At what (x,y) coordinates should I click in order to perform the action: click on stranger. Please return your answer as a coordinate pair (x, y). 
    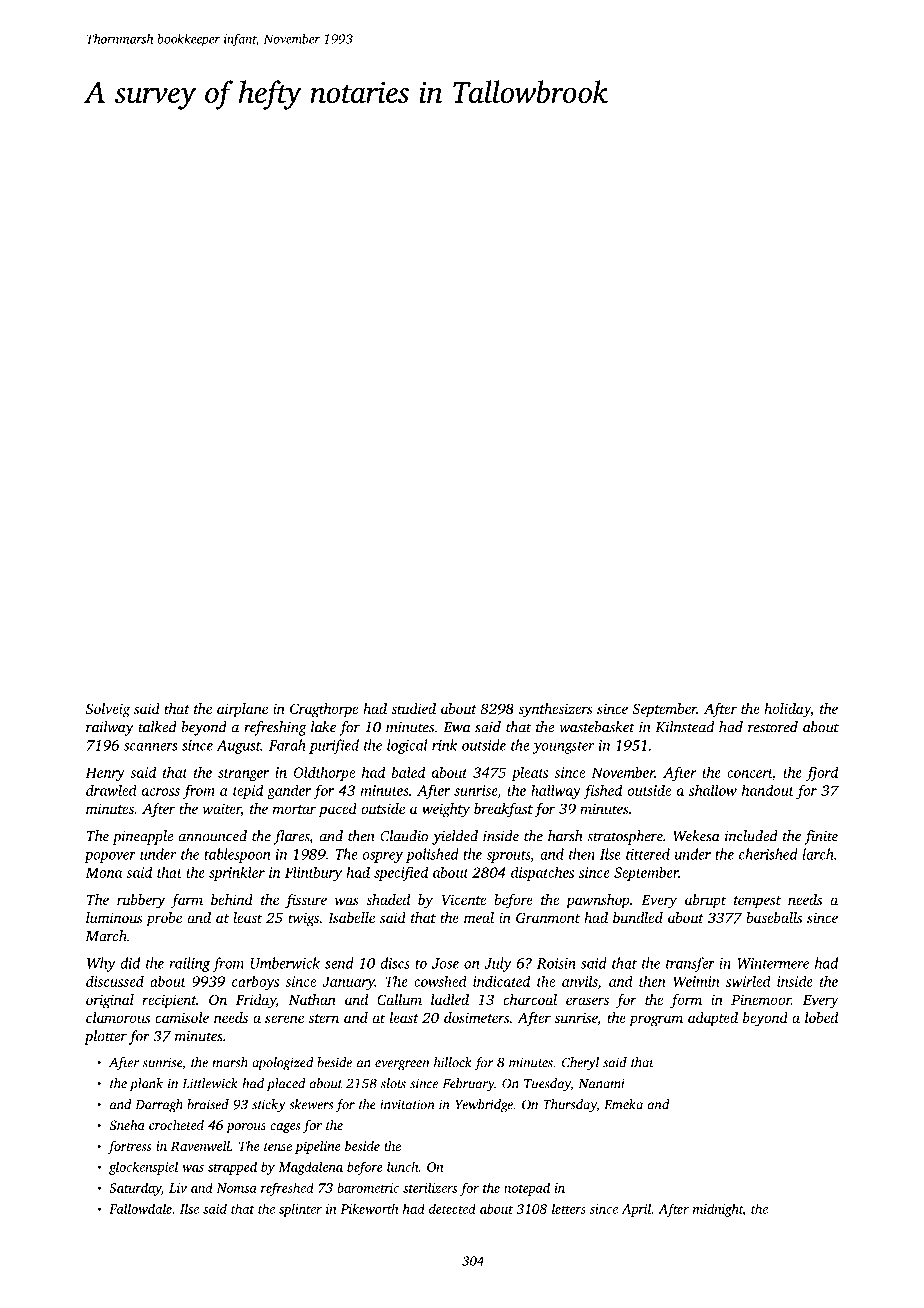
    Looking at the image, I should click on (243, 775).
